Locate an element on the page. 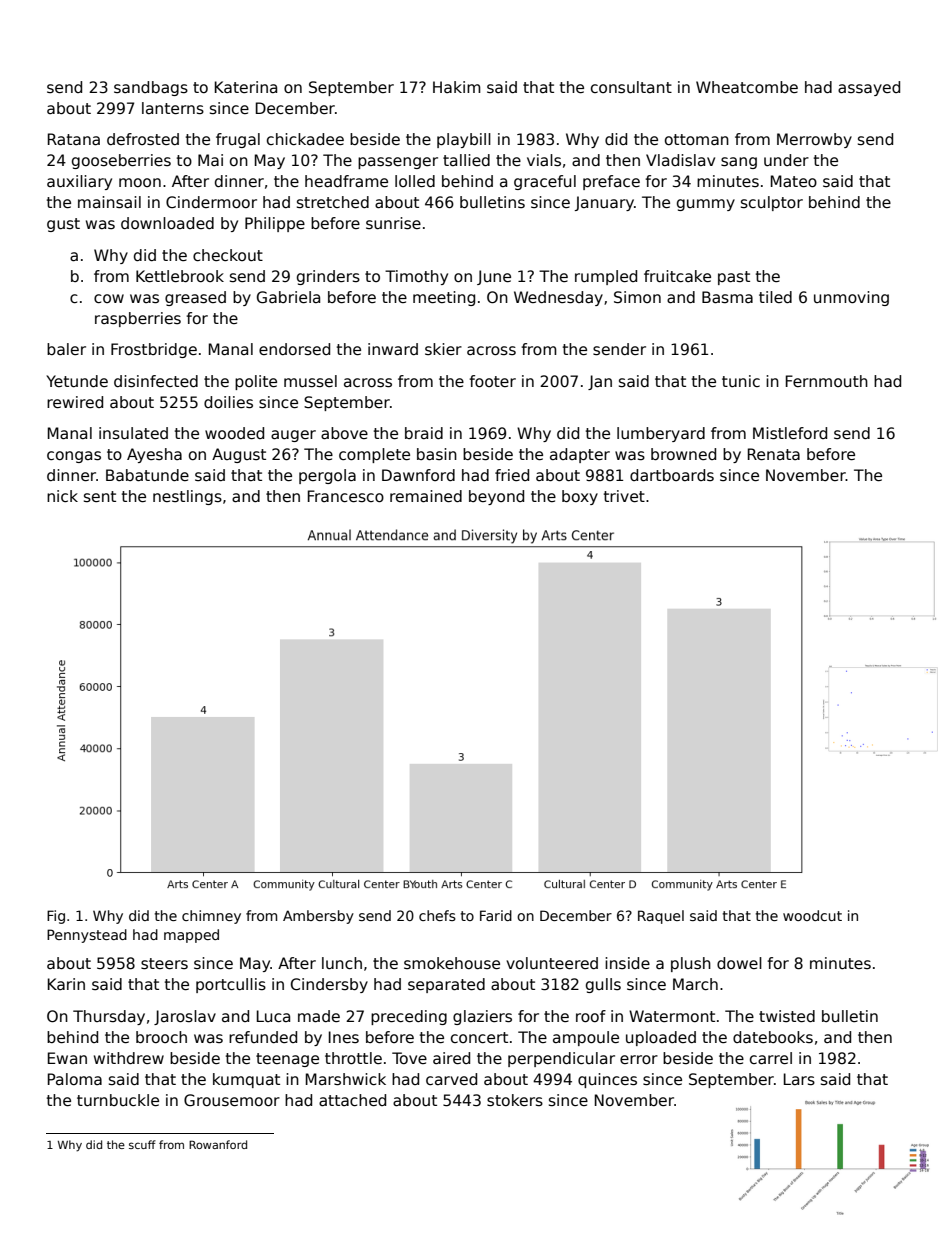 This image has height=1233, width=952. Renata is located at coordinates (774, 454).
